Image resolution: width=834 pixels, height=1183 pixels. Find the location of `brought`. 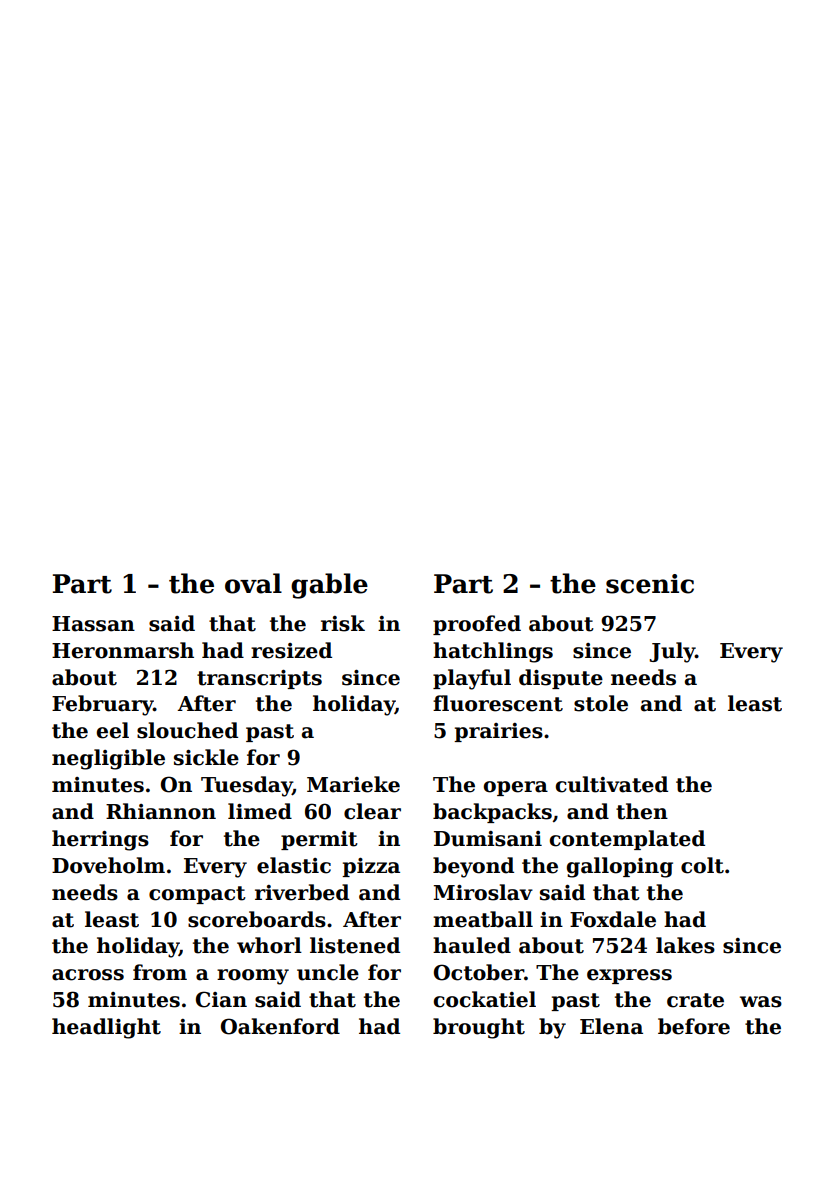

brought is located at coordinates (479, 1028).
